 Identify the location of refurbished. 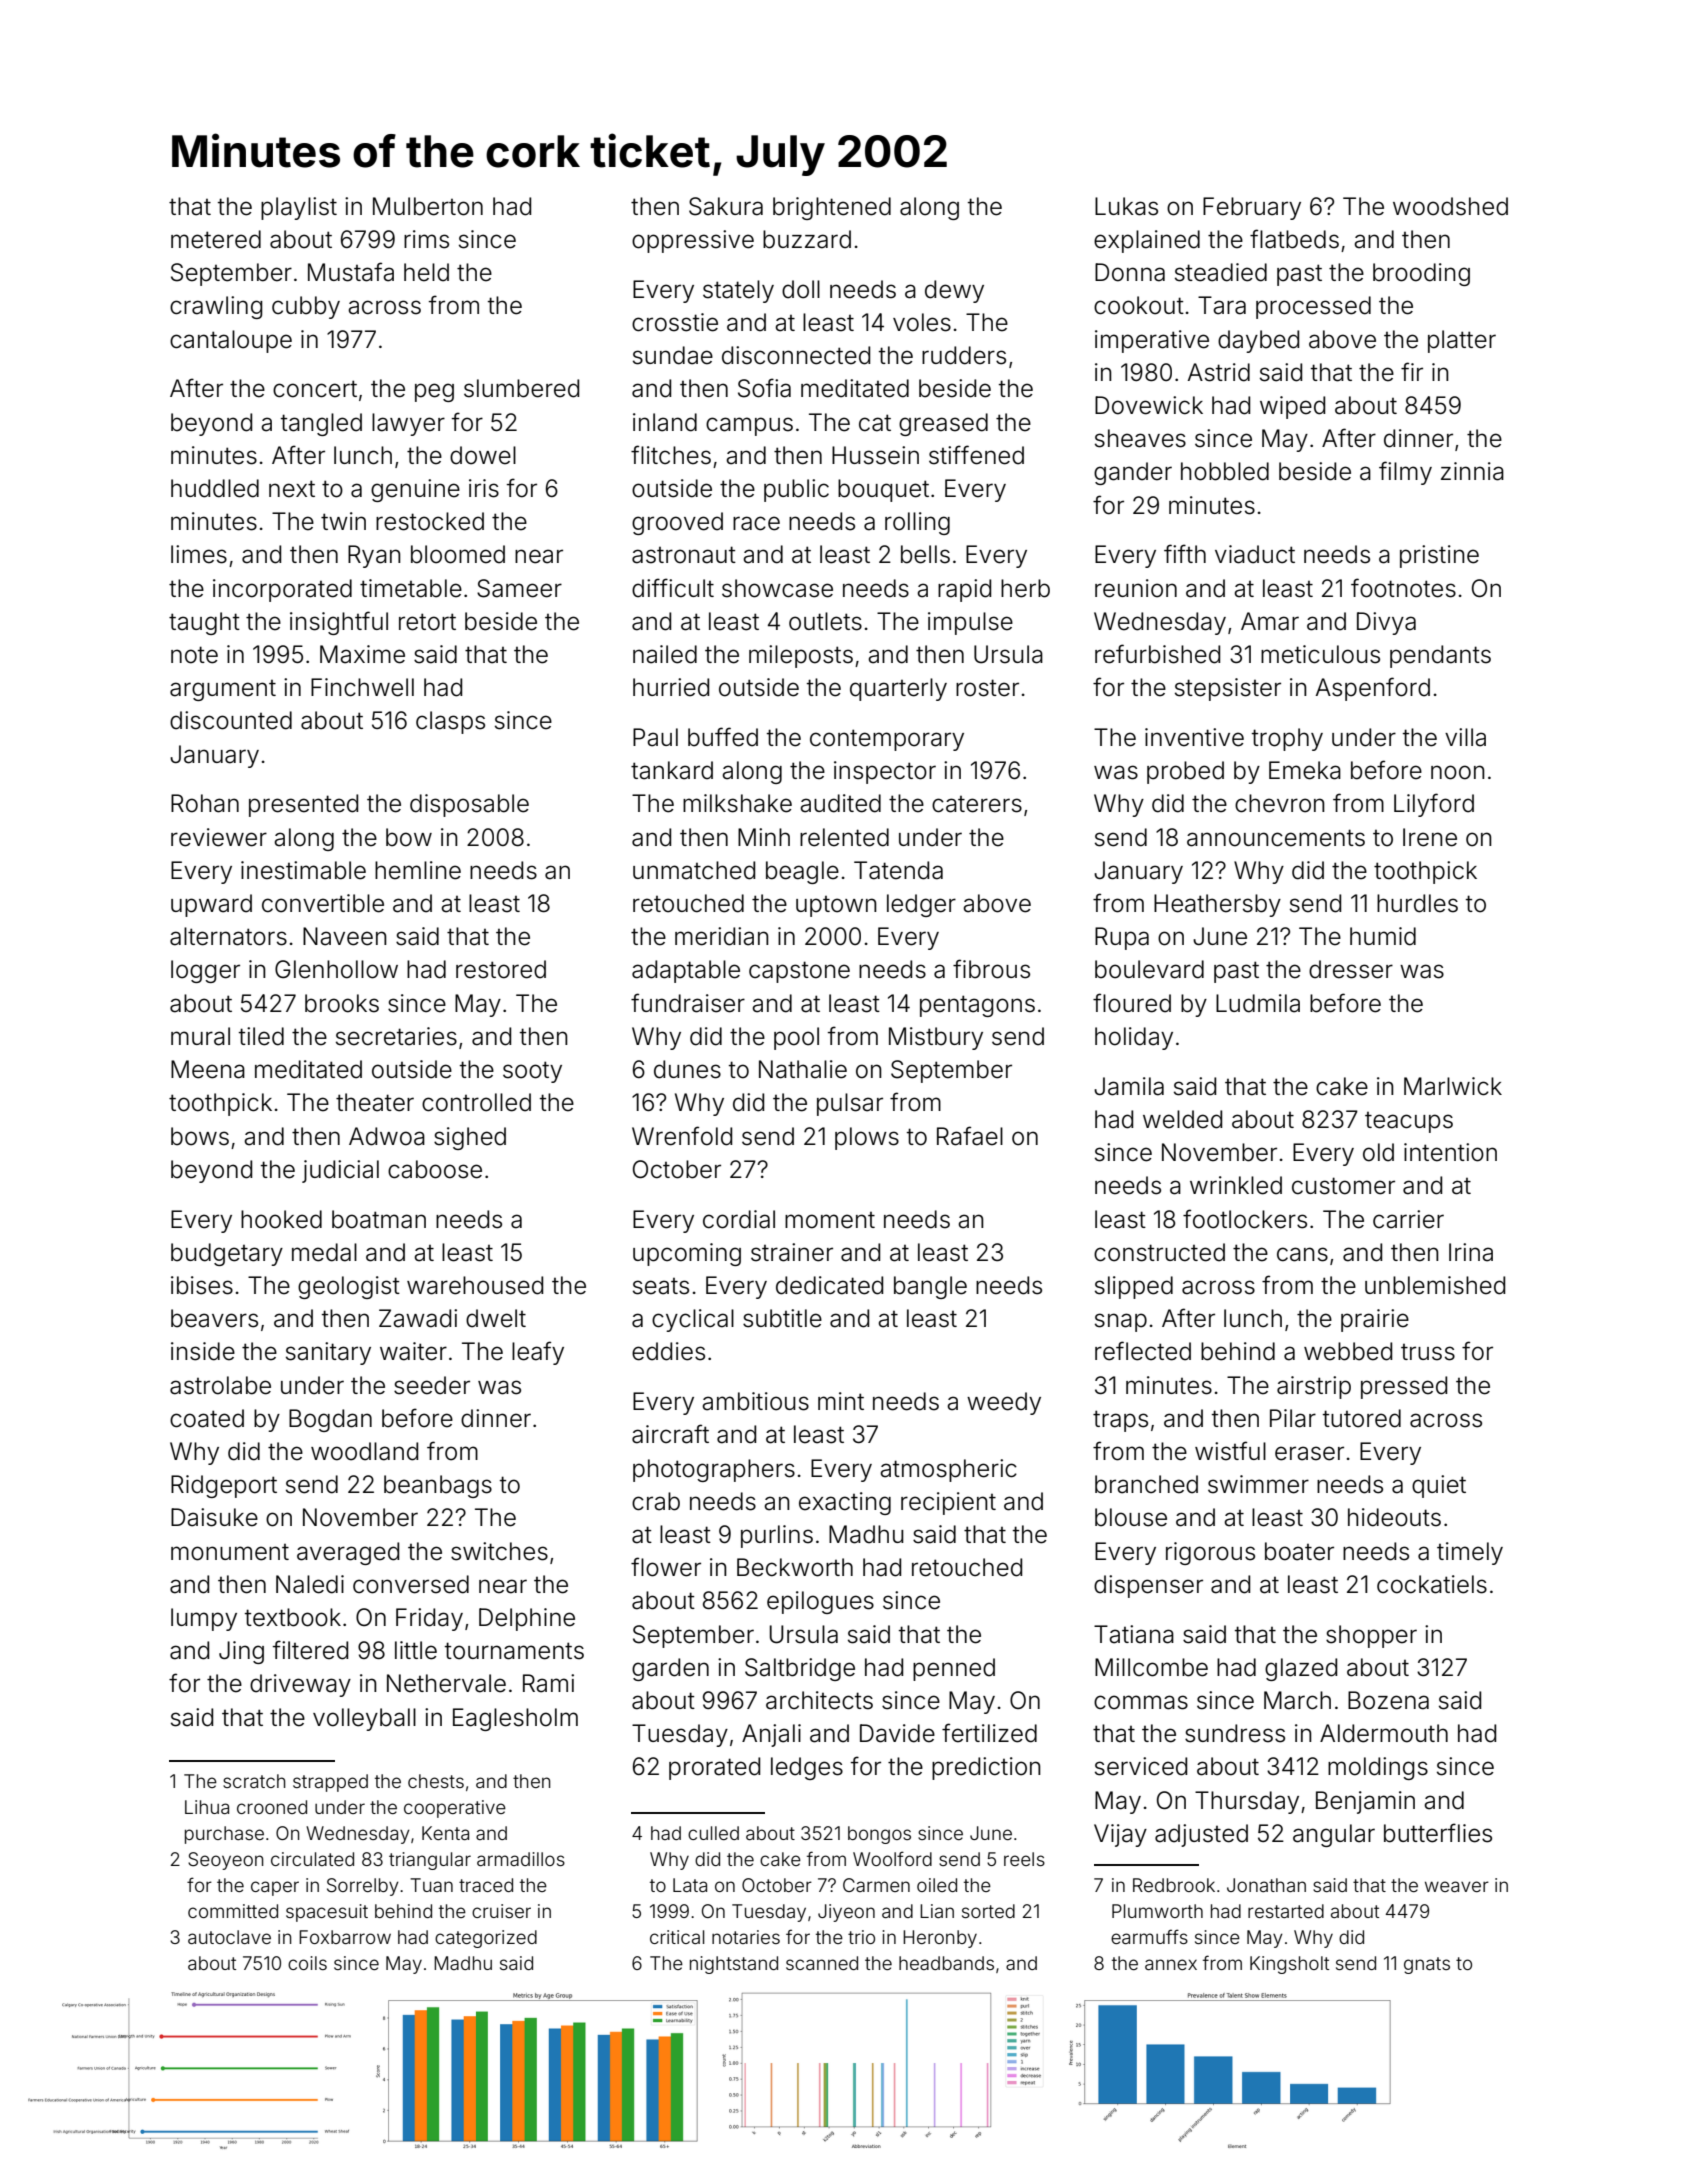
(1157, 654).
